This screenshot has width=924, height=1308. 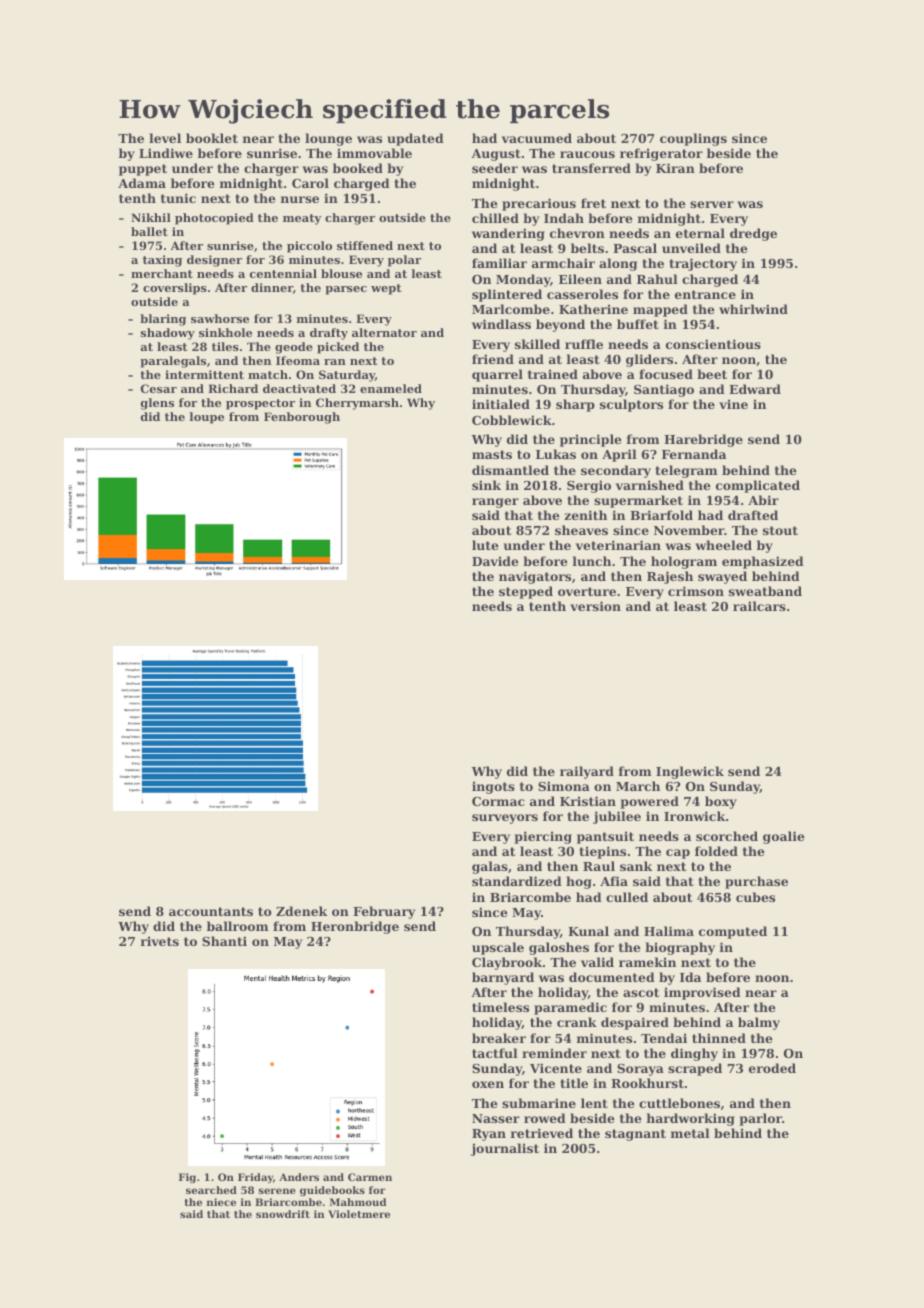 What do you see at coordinates (669, 931) in the screenshot?
I see `Halima` at bounding box center [669, 931].
